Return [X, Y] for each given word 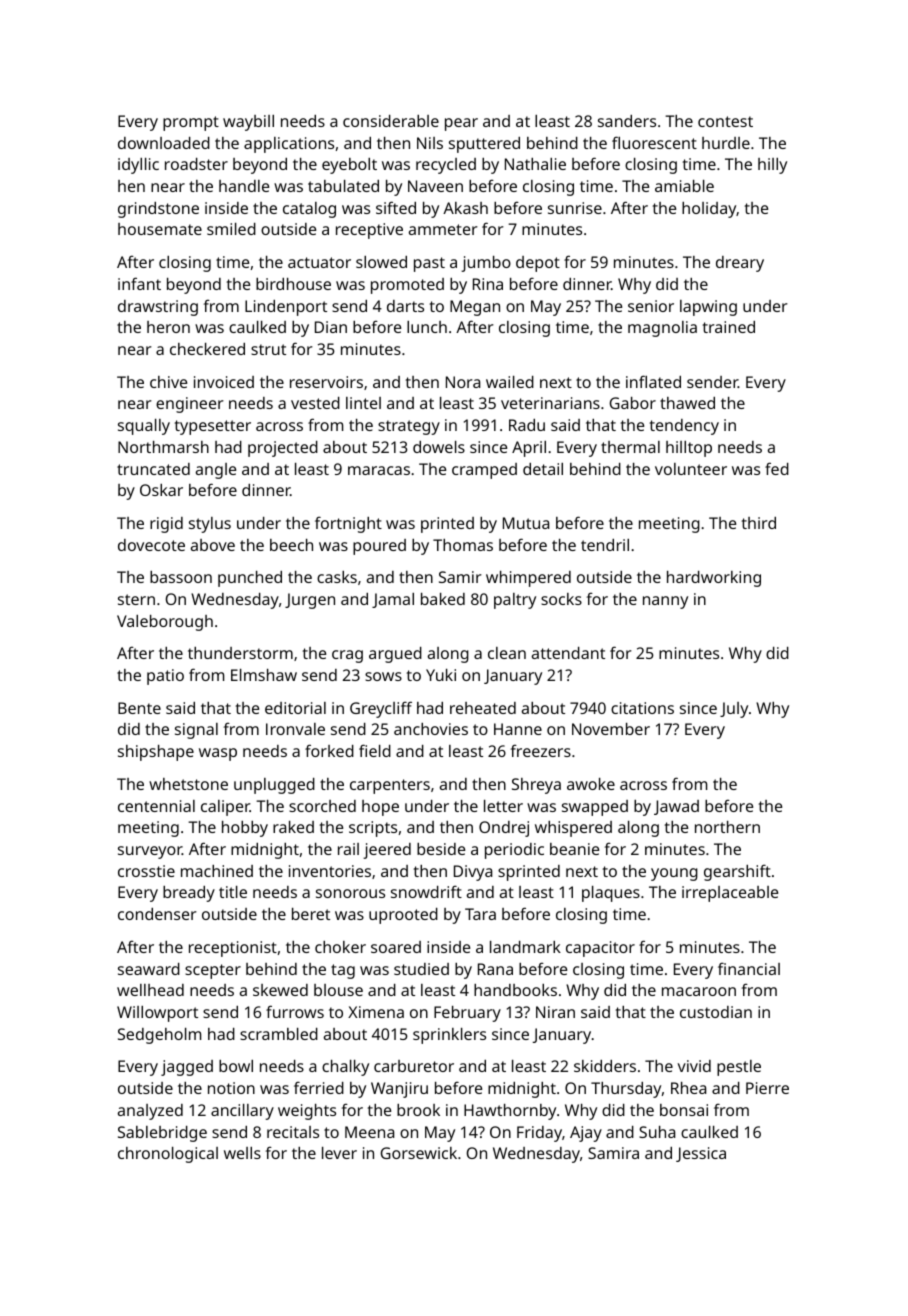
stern [136, 599]
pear [461, 124]
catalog [309, 210]
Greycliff [381, 709]
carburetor [414, 1066]
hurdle [726, 143]
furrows [295, 1011]
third [759, 523]
